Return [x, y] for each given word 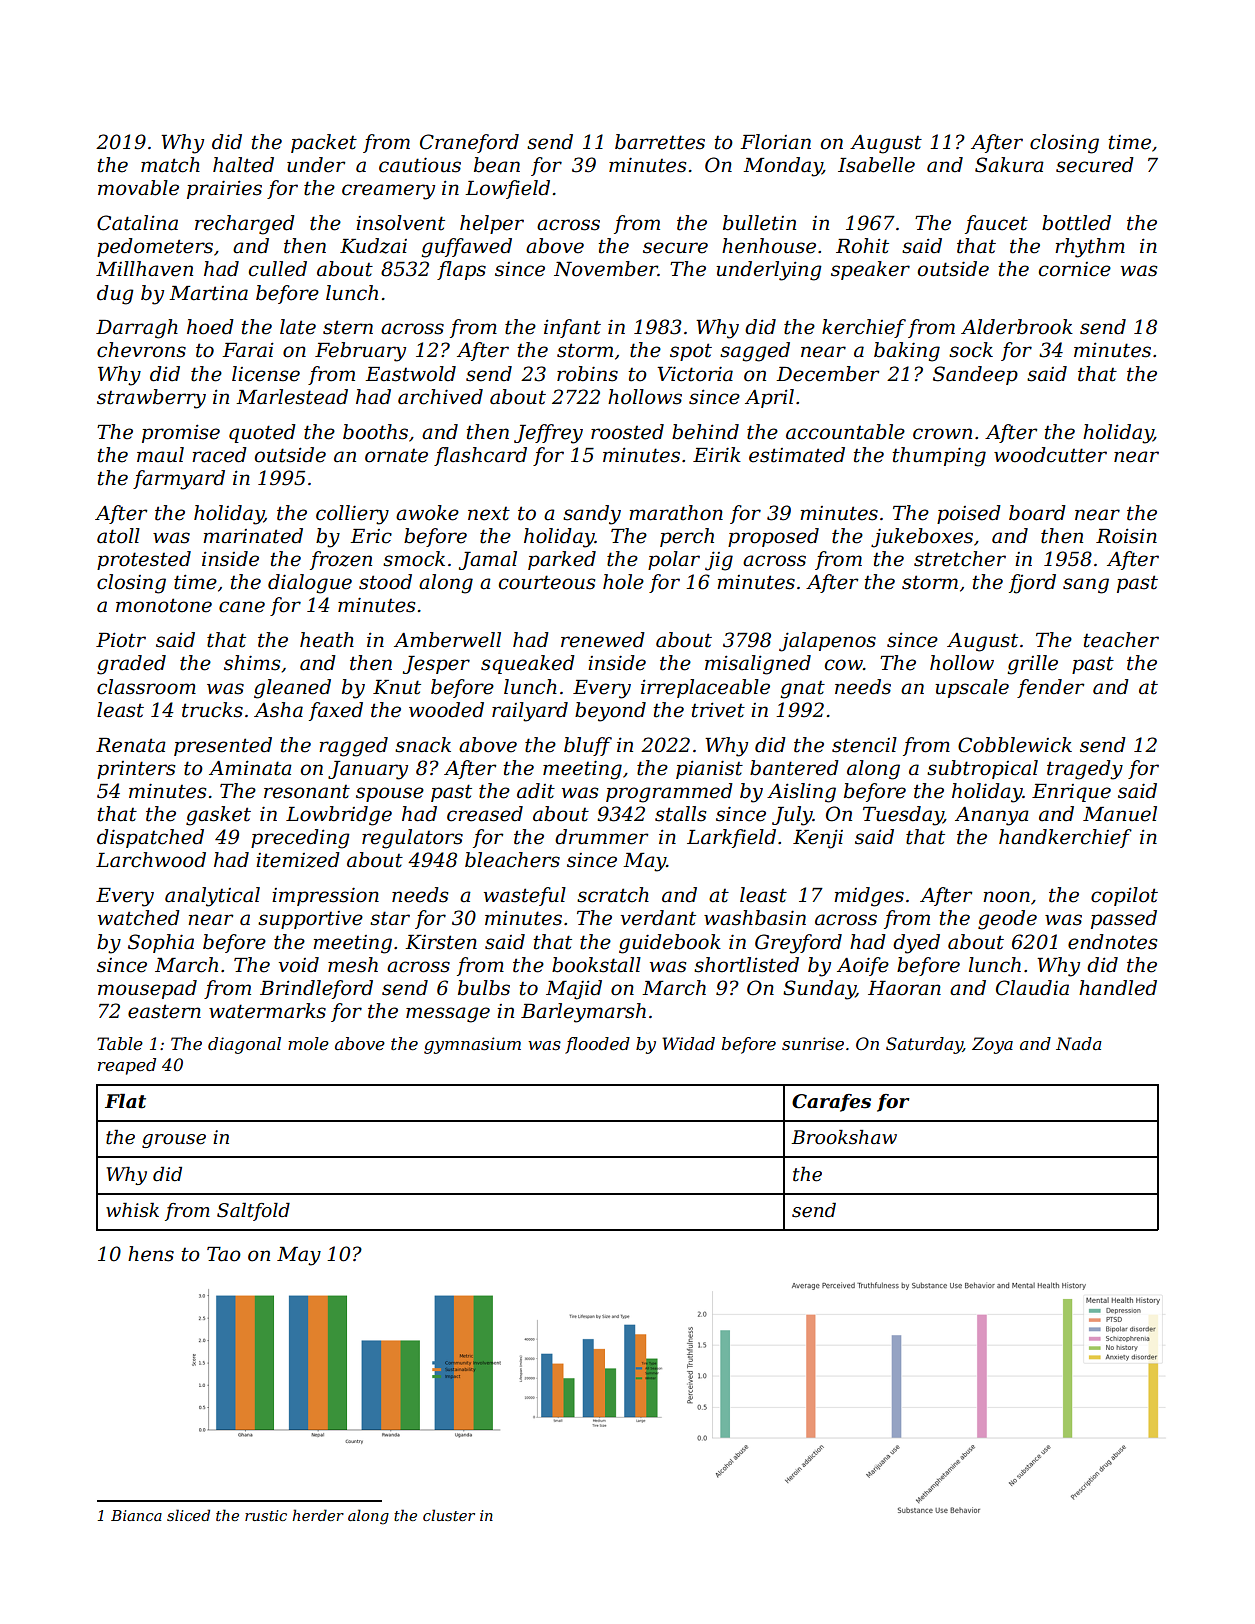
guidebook [670, 944]
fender [1050, 688]
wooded [446, 710]
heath [327, 640]
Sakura [1009, 165]
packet [324, 143]
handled [1118, 988]
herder [318, 1515]
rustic [266, 1515]
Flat [125, 1101]
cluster [449, 1515]
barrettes [660, 142]
